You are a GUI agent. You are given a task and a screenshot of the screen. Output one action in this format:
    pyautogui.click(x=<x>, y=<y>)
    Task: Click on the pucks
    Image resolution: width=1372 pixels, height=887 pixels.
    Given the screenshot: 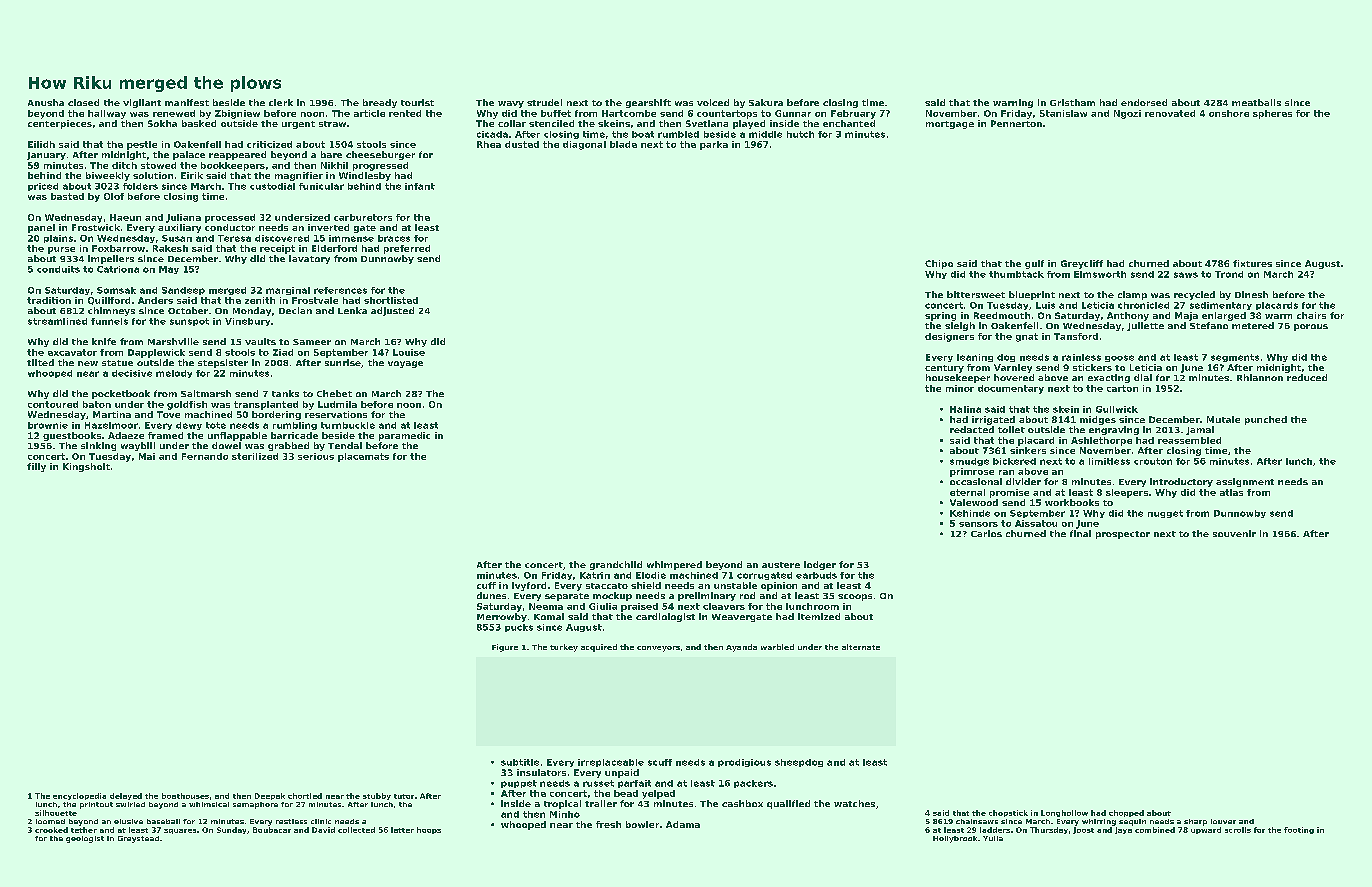 What is the action you would take?
    pyautogui.click(x=519, y=628)
